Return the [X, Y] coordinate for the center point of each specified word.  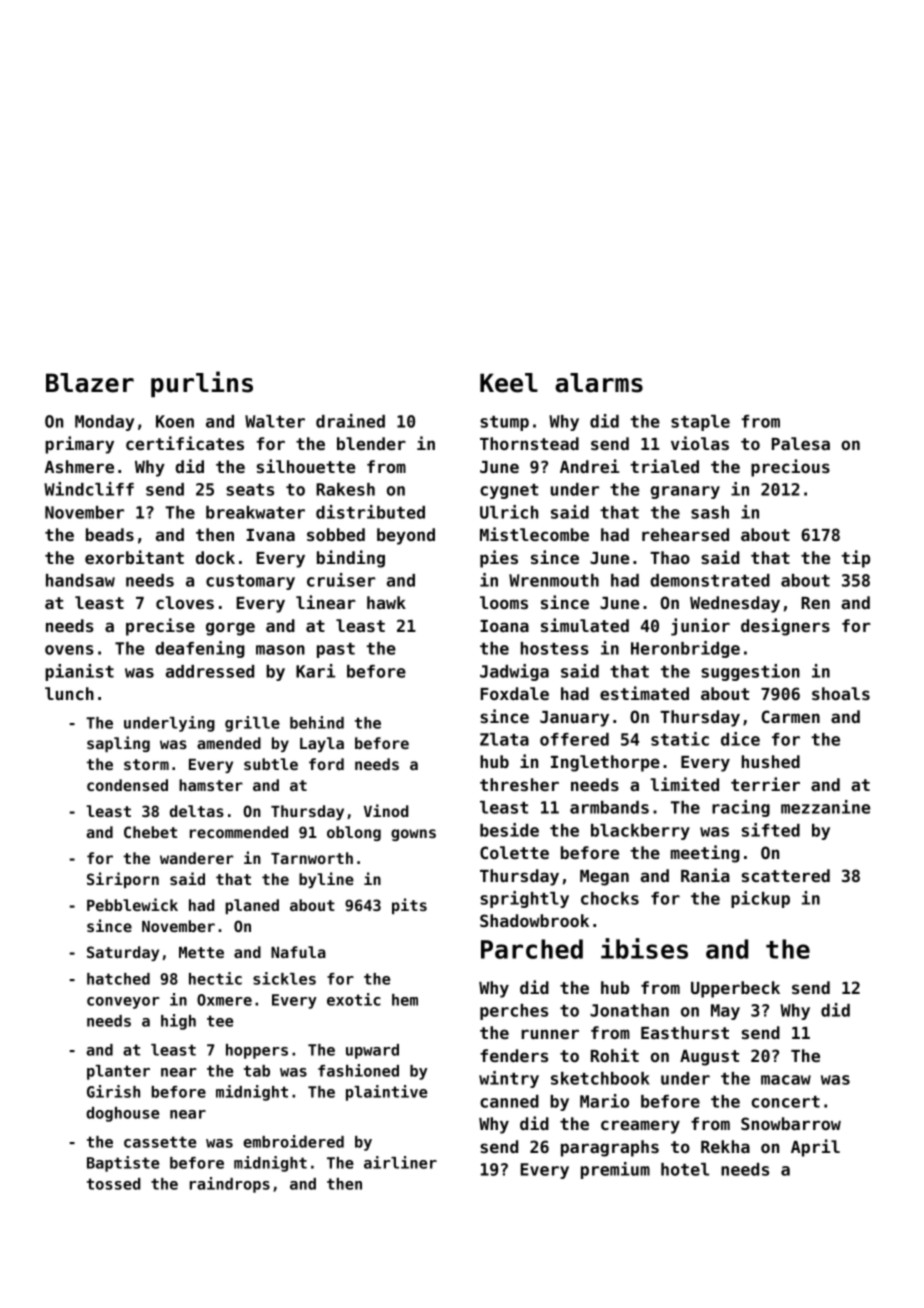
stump [504, 423]
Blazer [90, 383]
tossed [113, 1184]
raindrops [230, 1185]
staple [700, 423]
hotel [685, 1169]
